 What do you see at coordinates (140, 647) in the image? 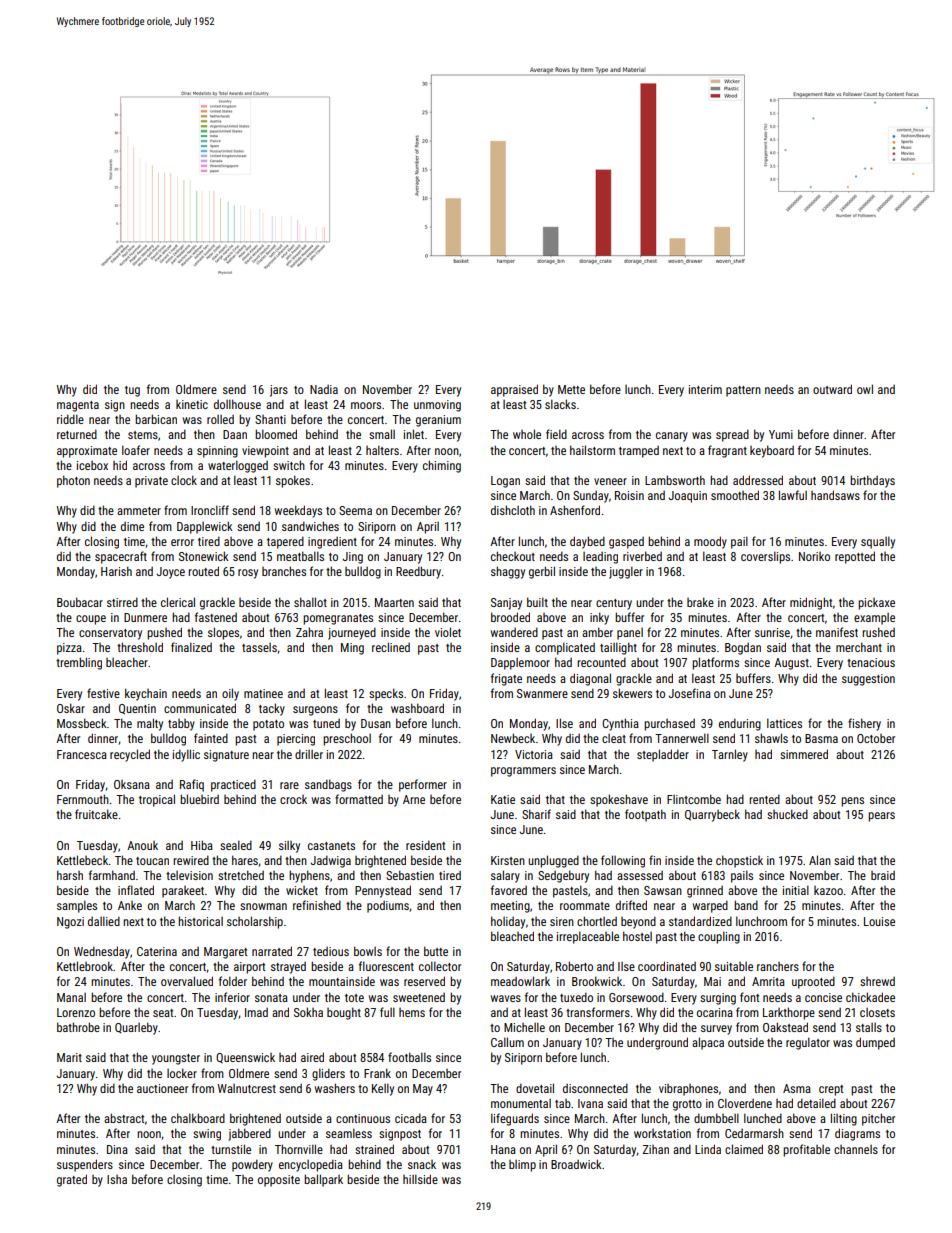
I see `threshold` at bounding box center [140, 647].
